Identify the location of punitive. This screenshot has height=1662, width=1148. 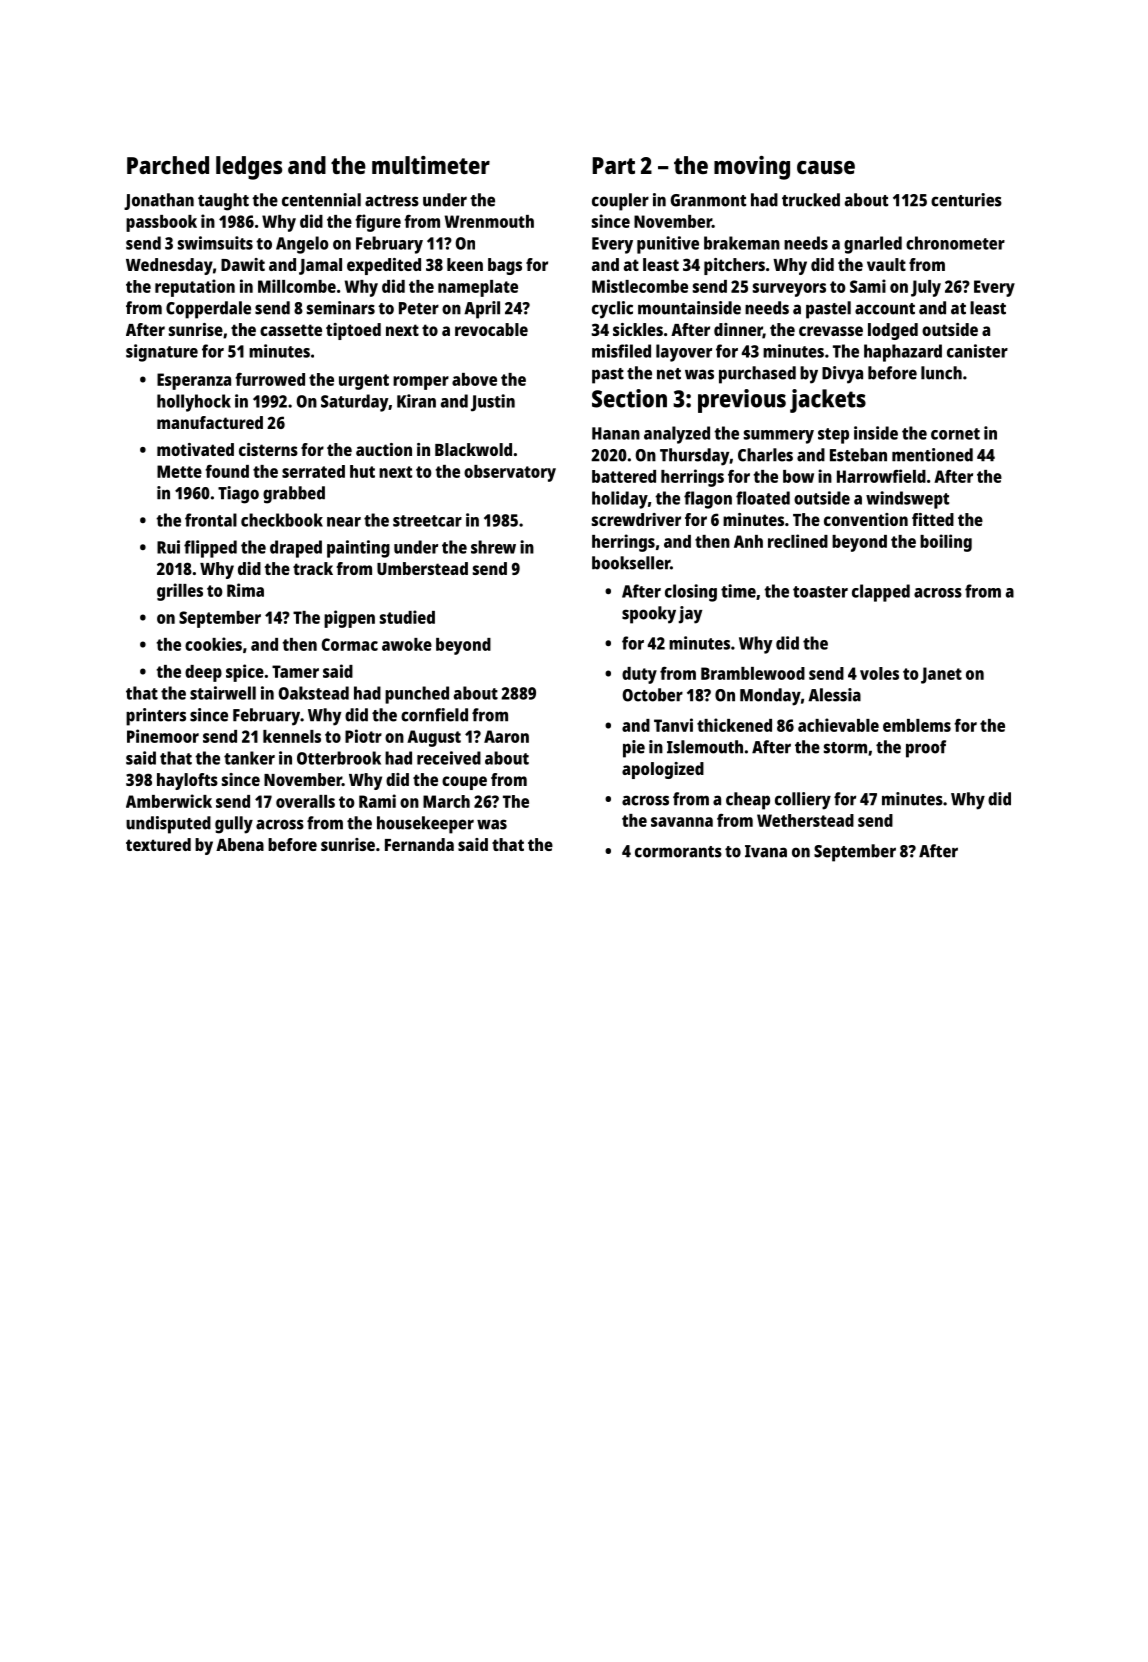
(668, 245).
